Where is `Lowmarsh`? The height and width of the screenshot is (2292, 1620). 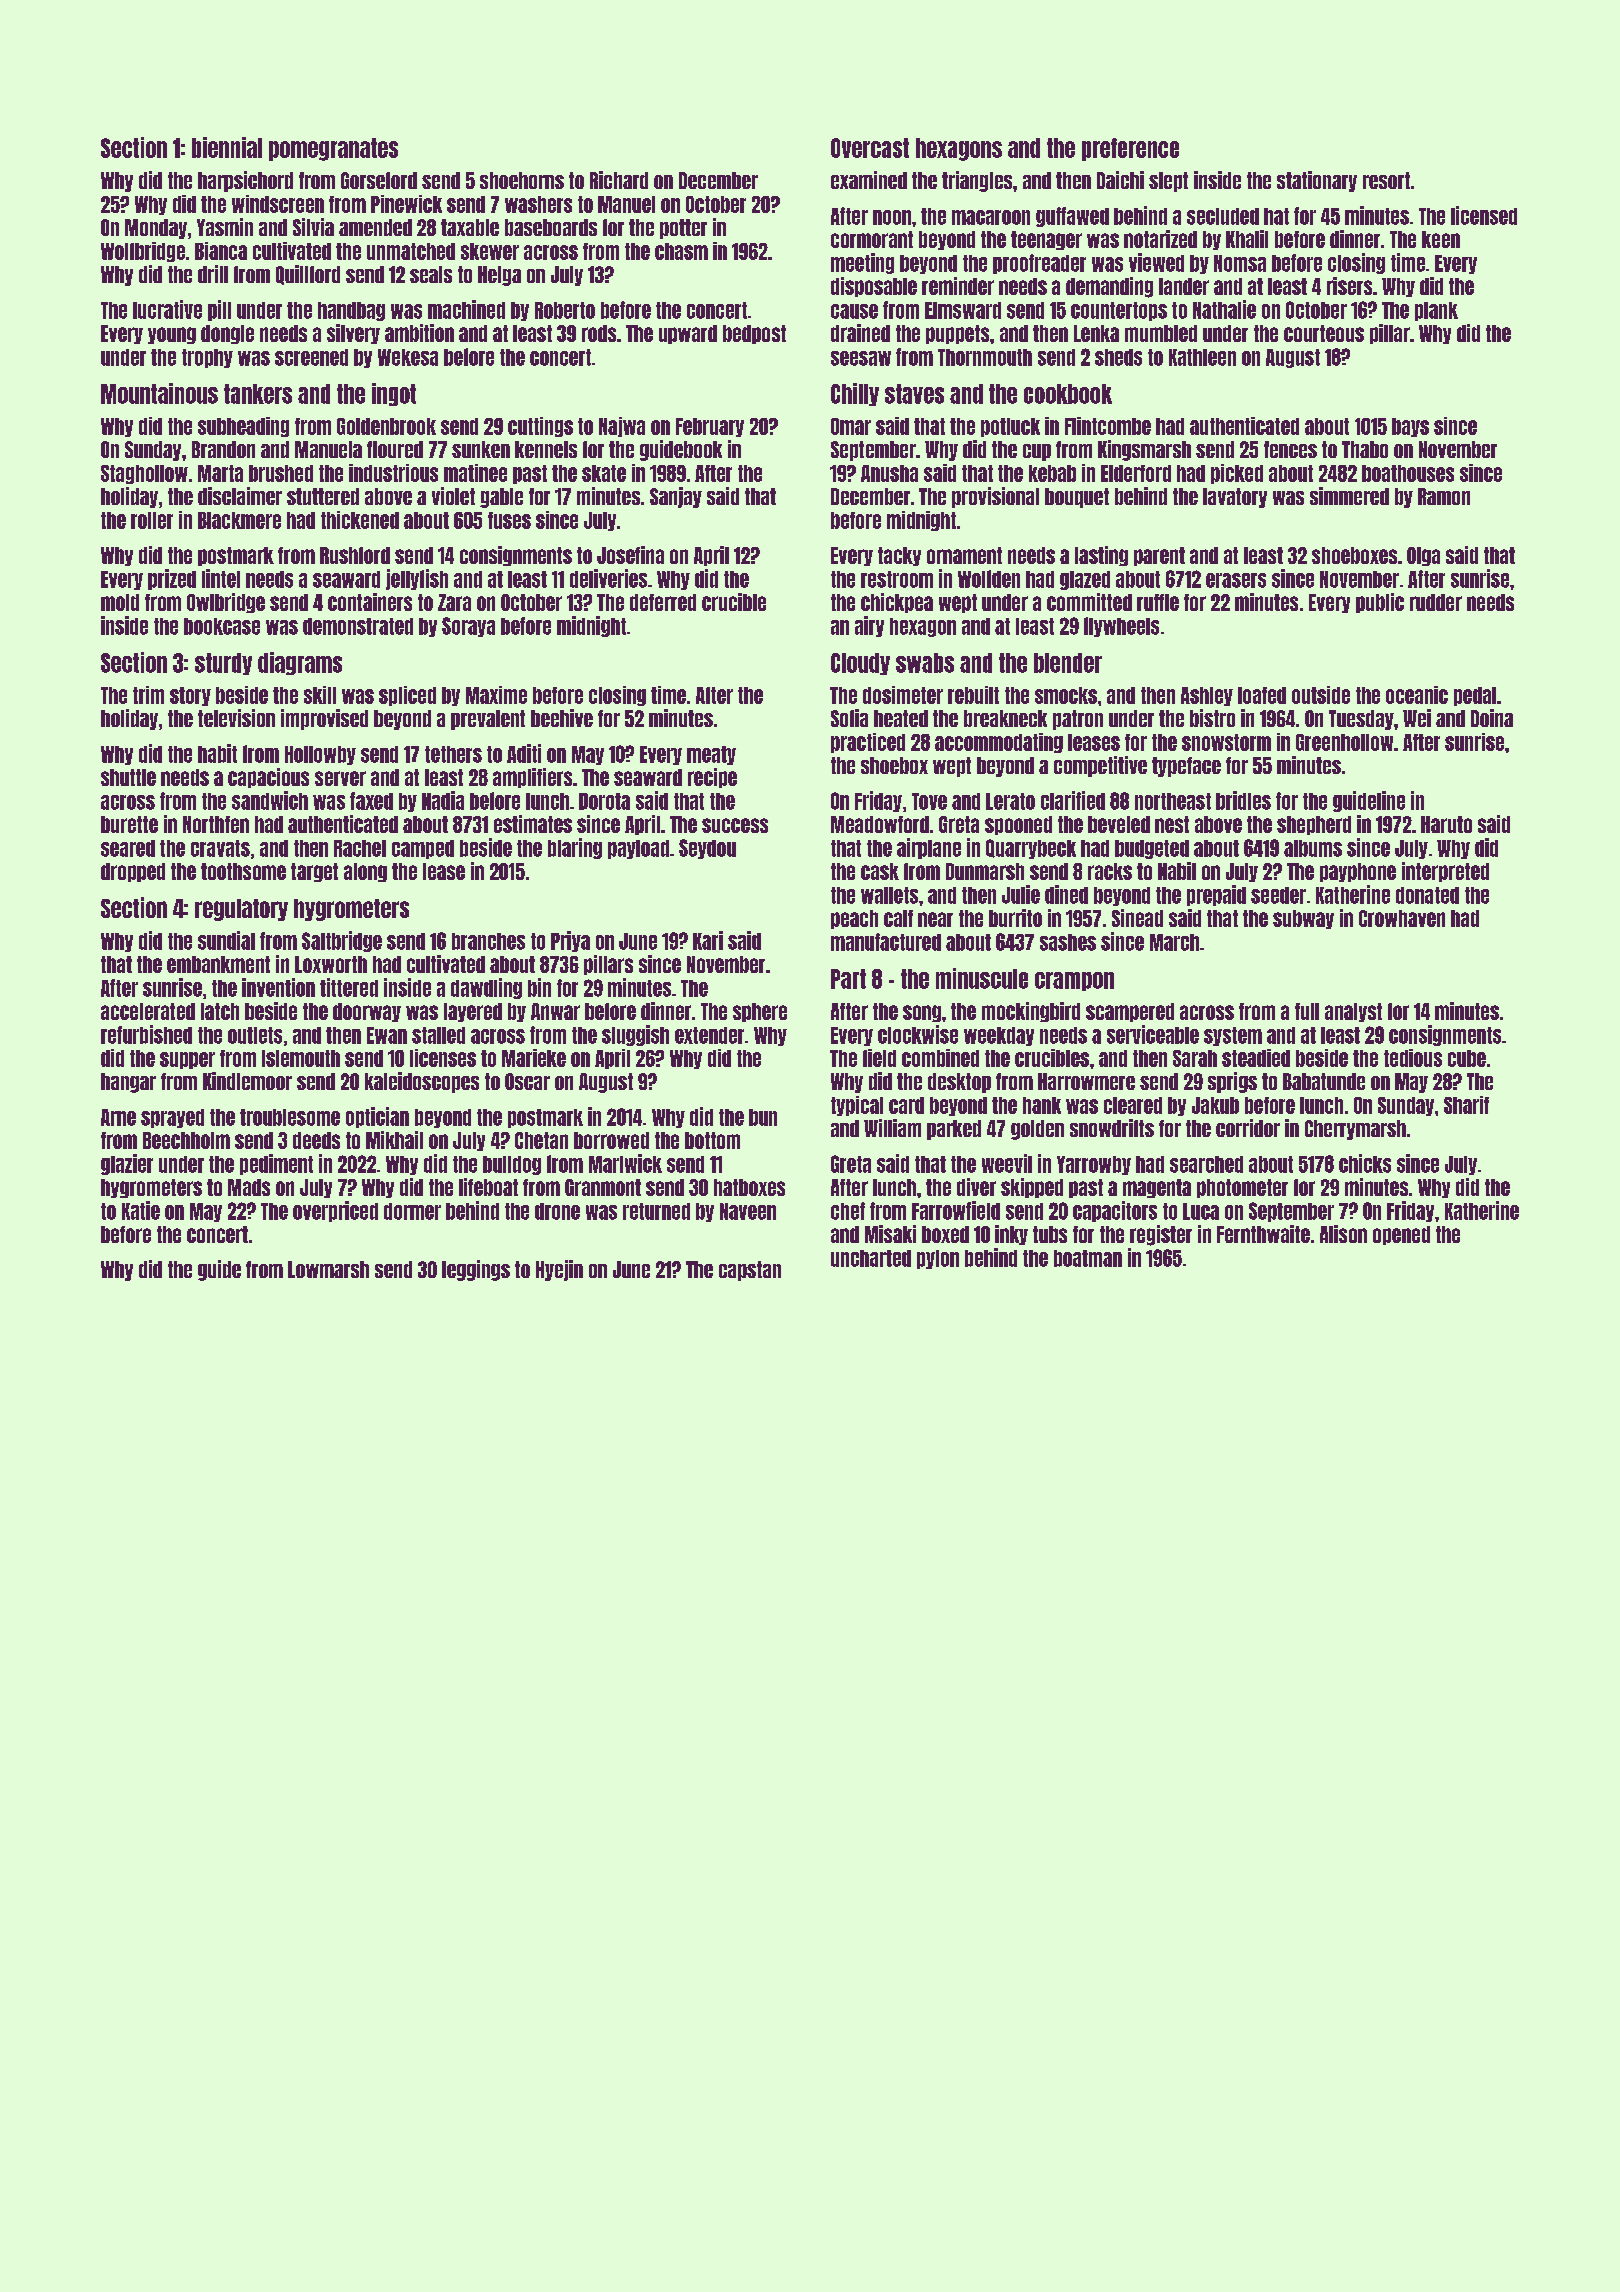 Lowmarsh is located at coordinates (328, 1269).
